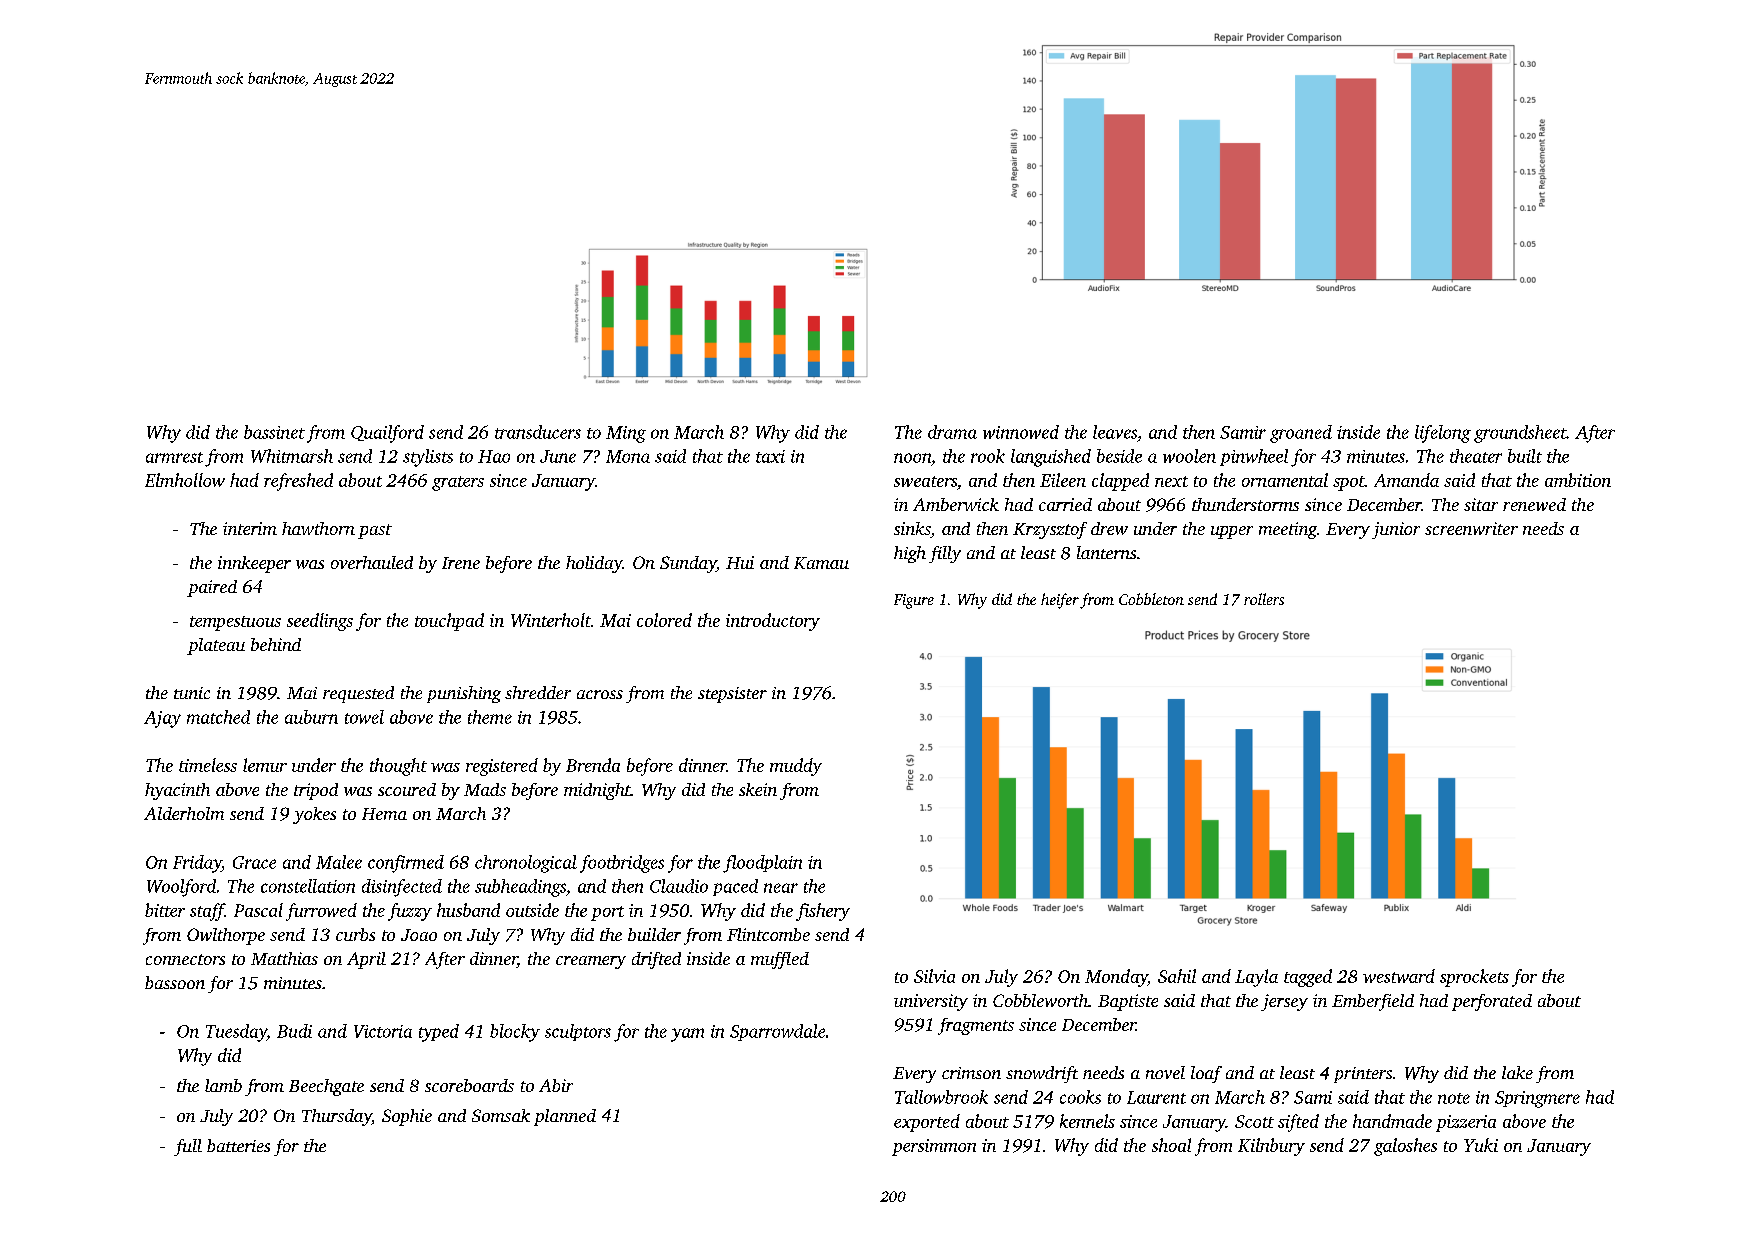  What do you see at coordinates (626, 434) in the screenshot?
I see `Ming` at bounding box center [626, 434].
